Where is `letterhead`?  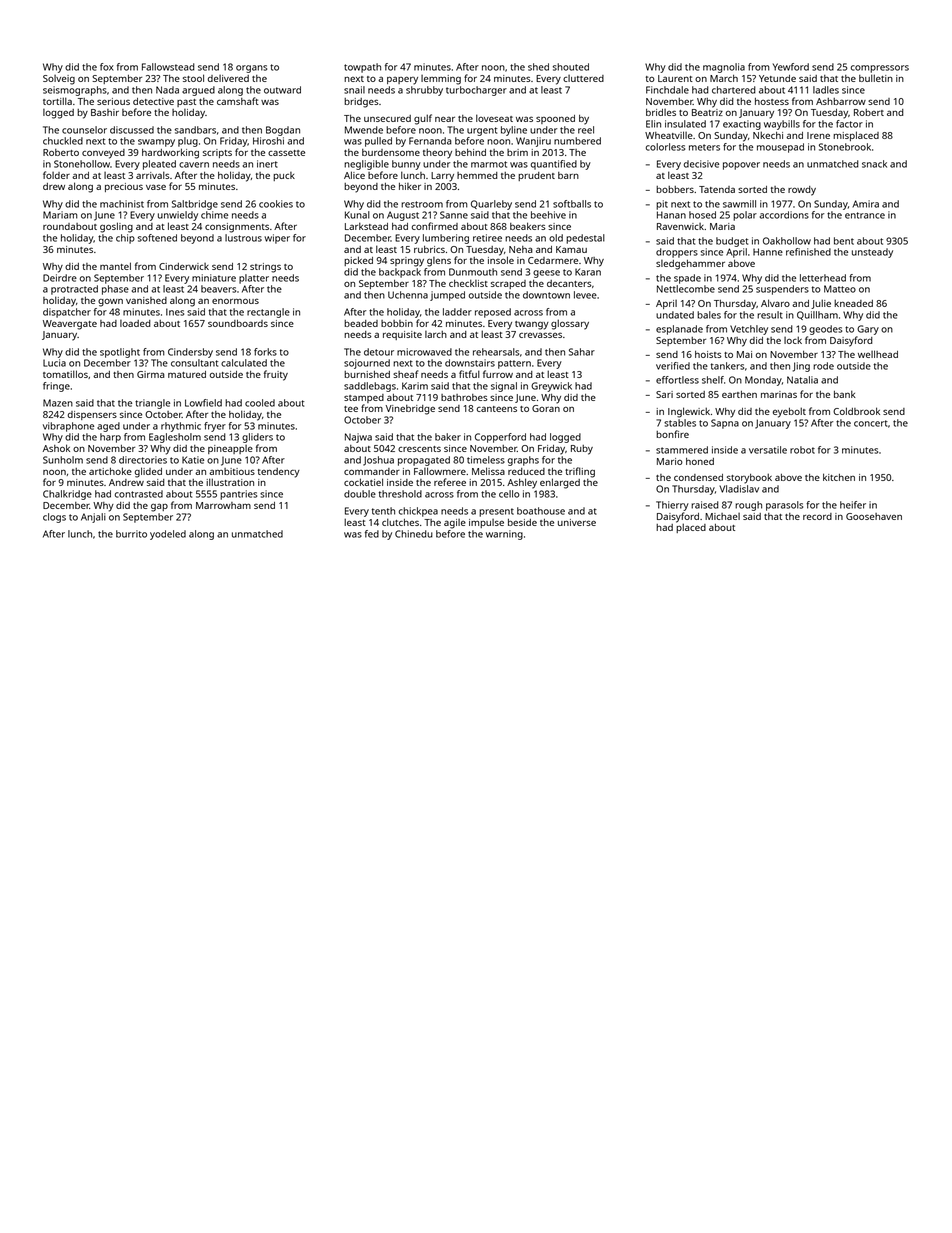
letterhead is located at coordinates (823, 278).
